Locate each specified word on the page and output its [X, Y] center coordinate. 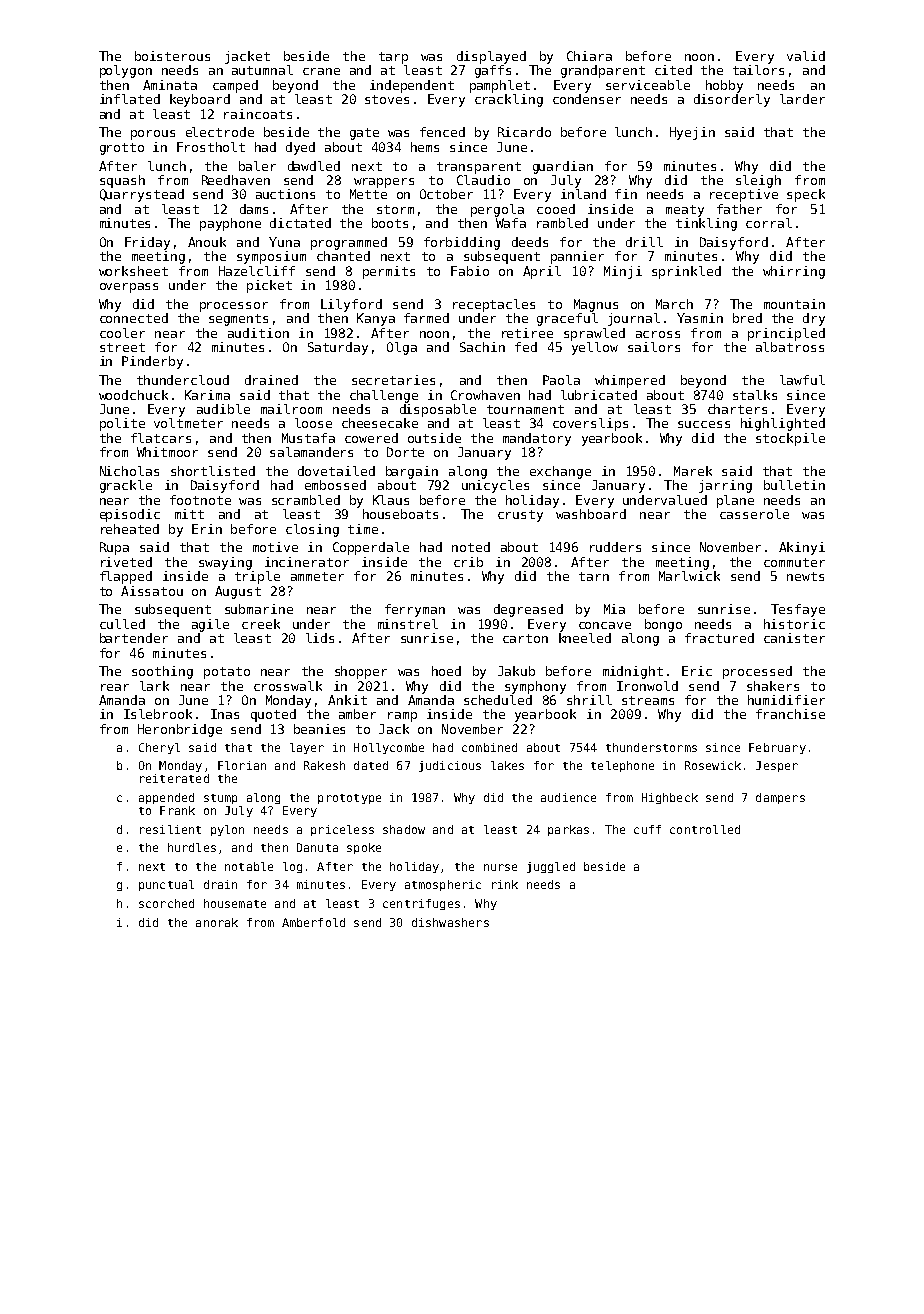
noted [471, 547]
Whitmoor [167, 452]
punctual [166, 885]
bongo [663, 625]
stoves [387, 99]
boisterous [172, 56]
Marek [693, 471]
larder [802, 99]
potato [227, 673]
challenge [384, 396]
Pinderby [152, 362]
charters [737, 409]
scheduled [498, 700]
